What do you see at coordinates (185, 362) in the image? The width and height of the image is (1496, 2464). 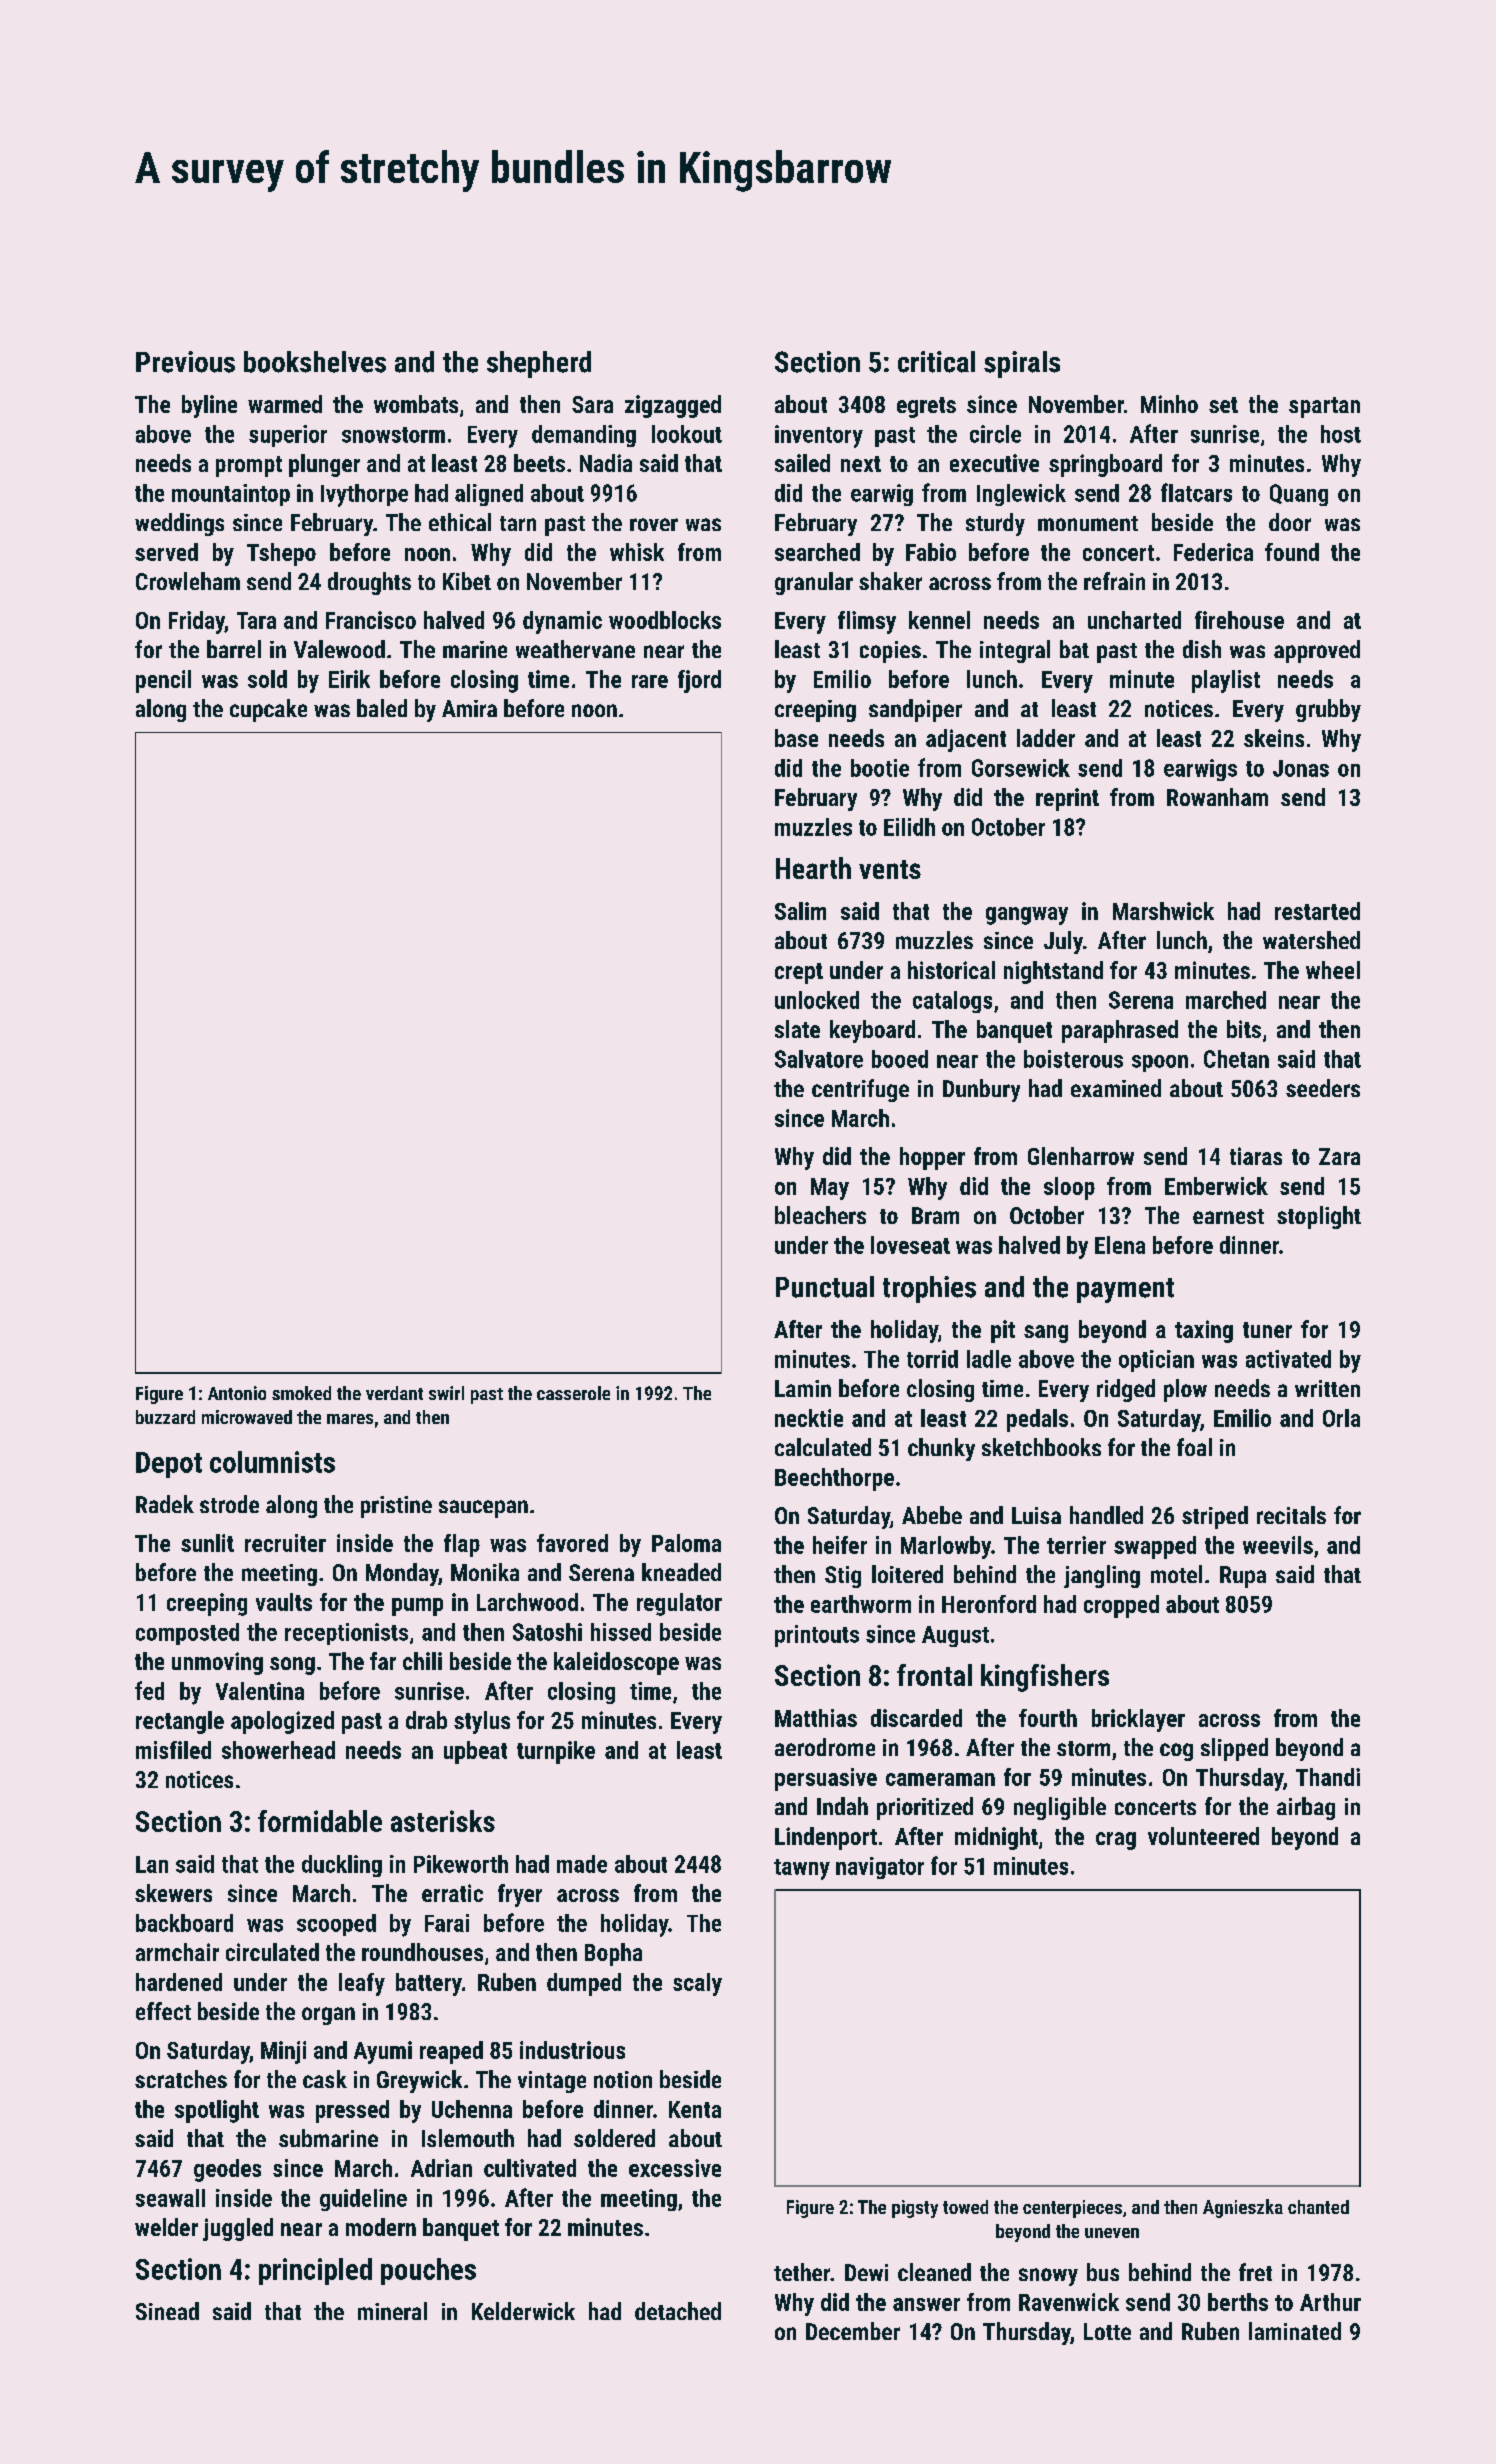 I see `Previous` at bounding box center [185, 362].
